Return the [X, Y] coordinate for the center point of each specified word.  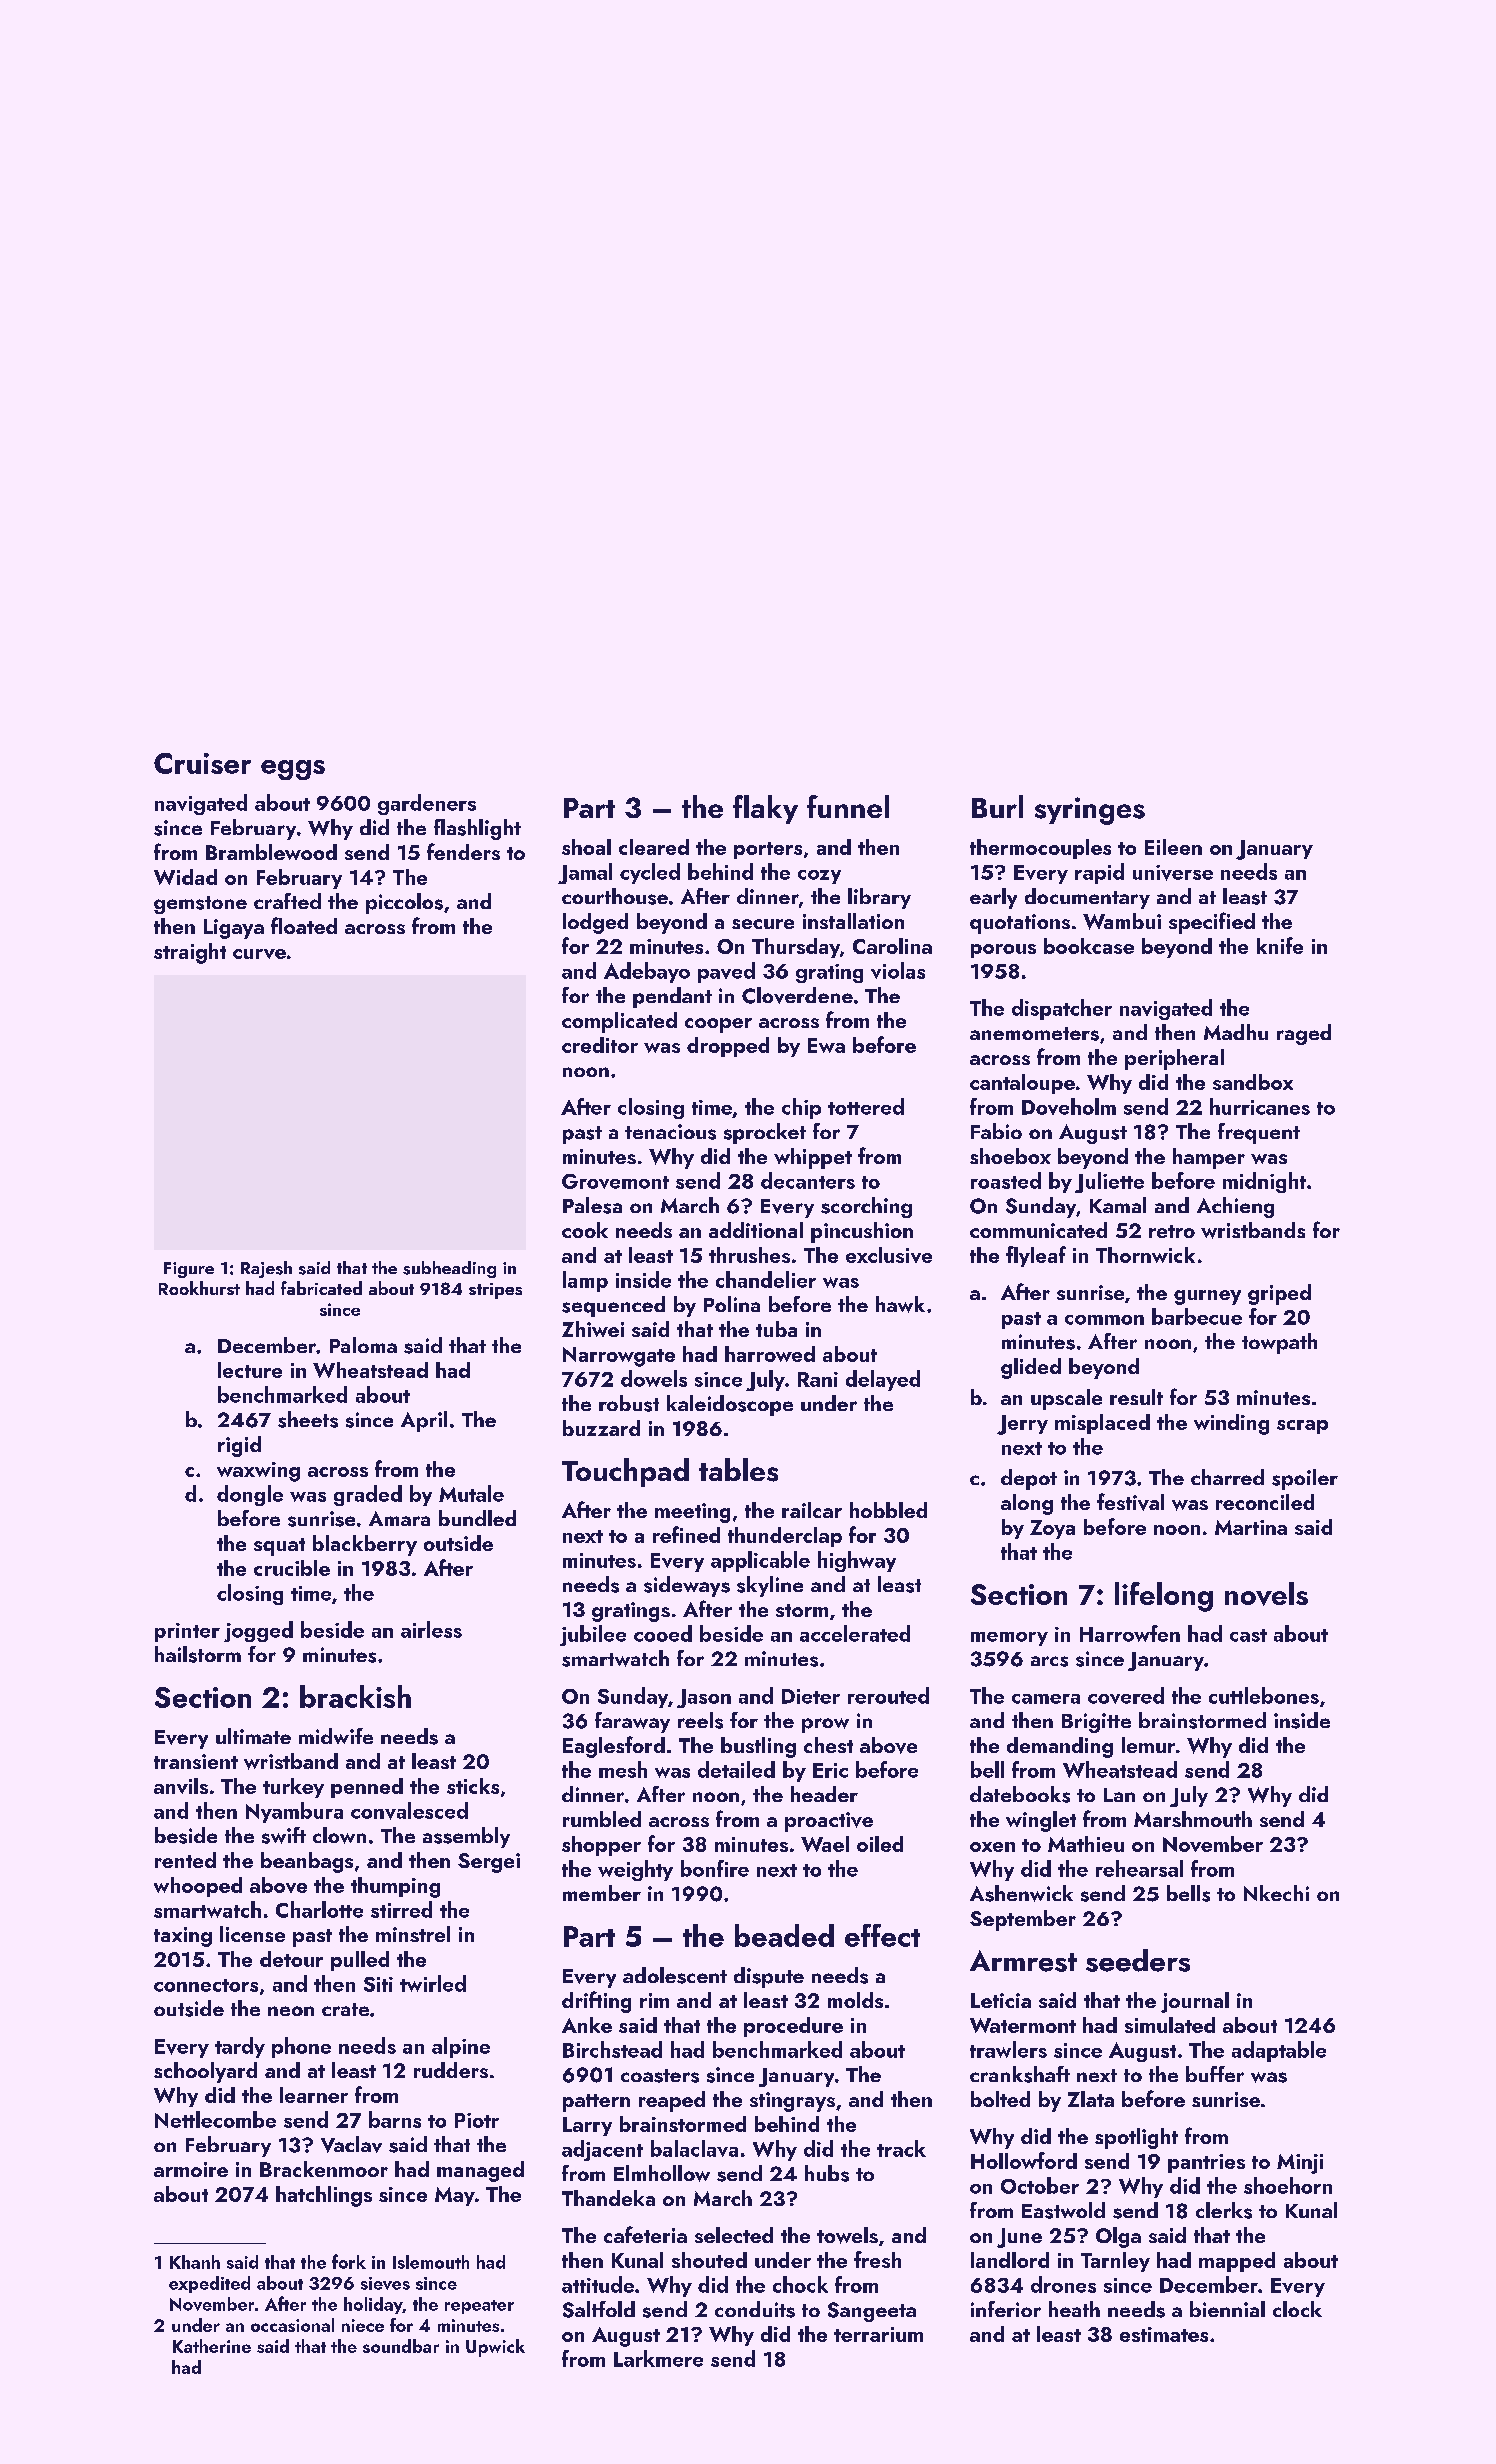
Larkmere [658, 2358]
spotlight [1136, 2138]
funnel [848, 806]
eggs [293, 770]
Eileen [1173, 847]
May [455, 2196]
